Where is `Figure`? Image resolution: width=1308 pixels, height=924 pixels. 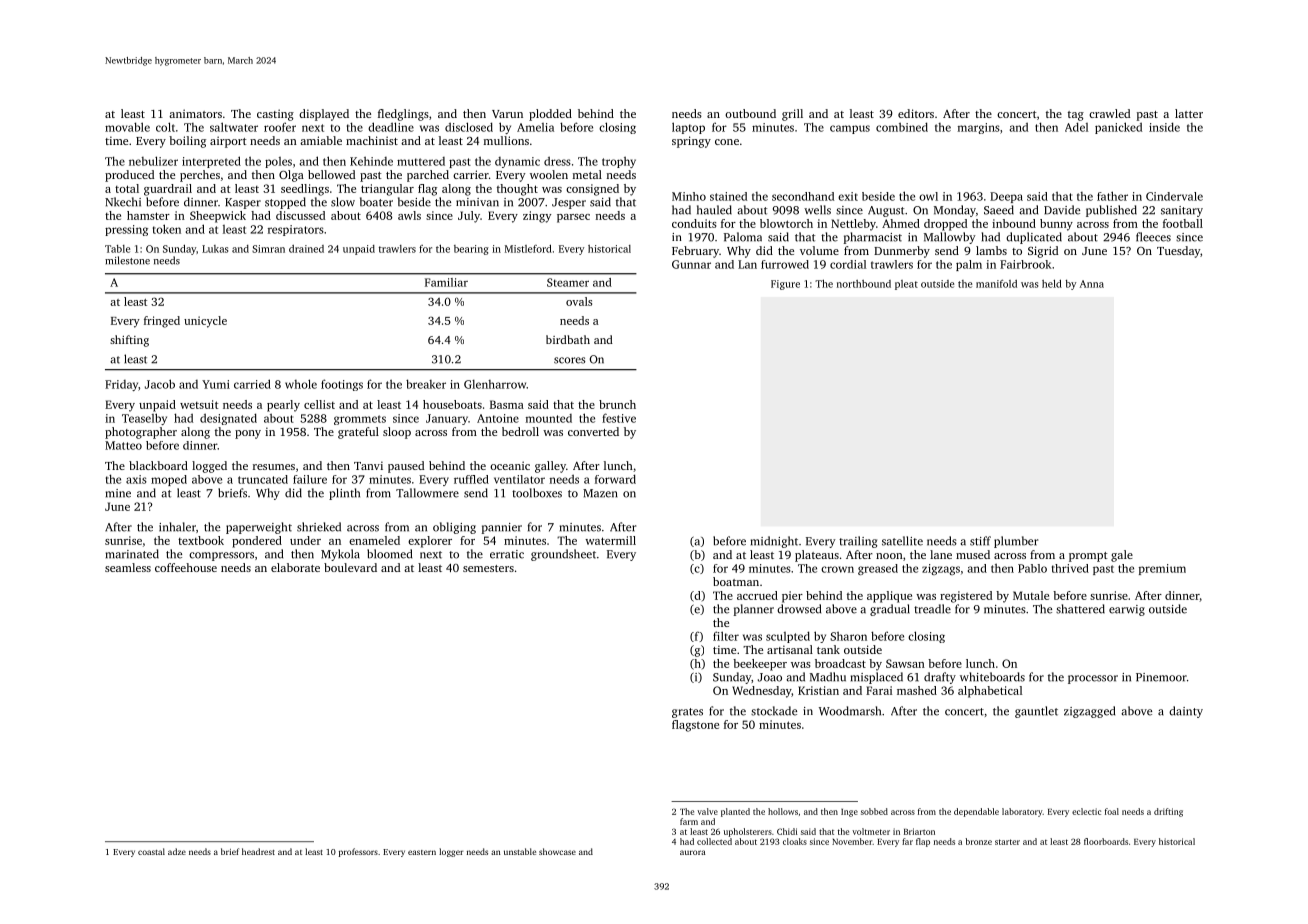
Figure is located at coordinates (785, 285).
